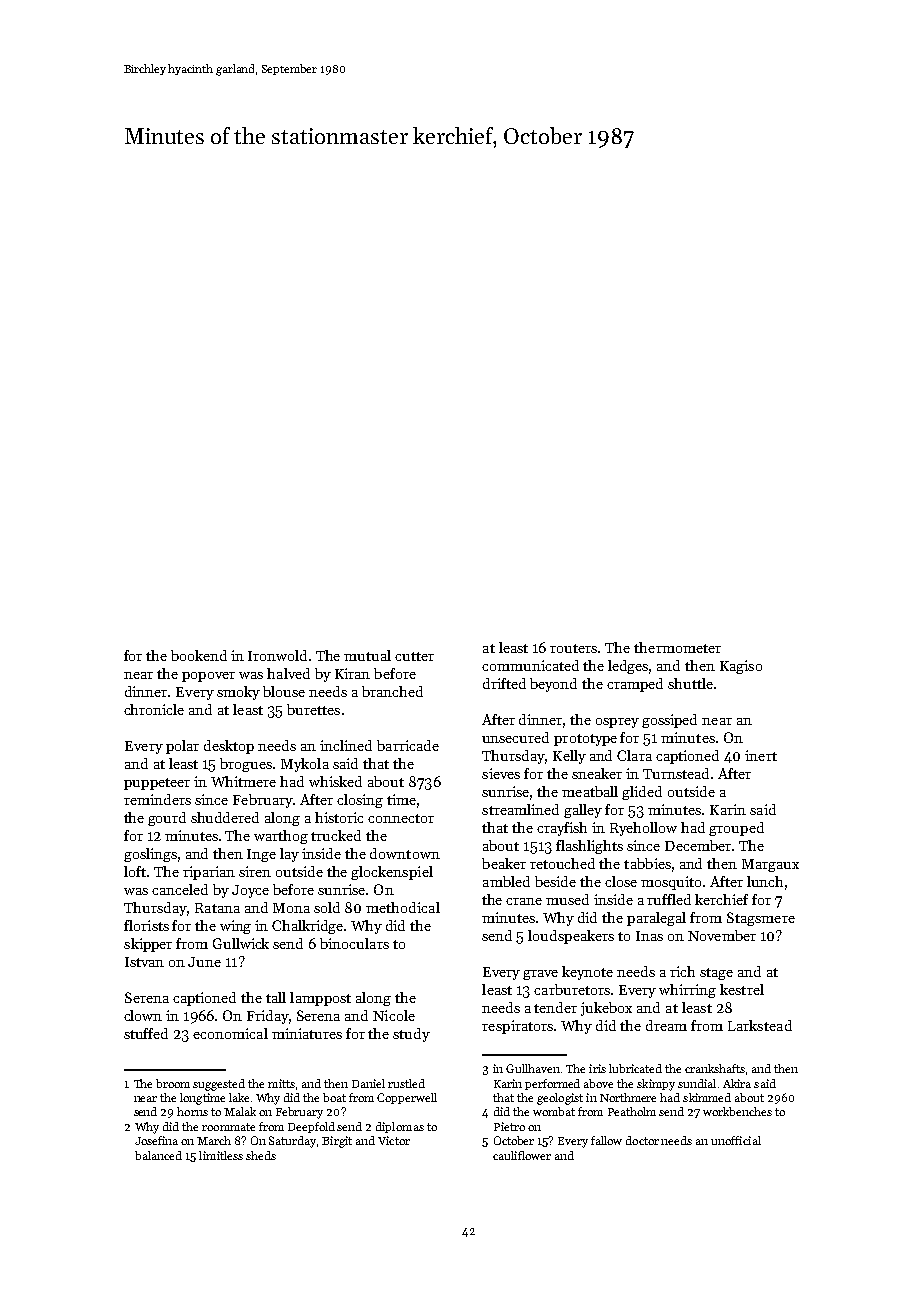 The image size is (924, 1311). I want to click on smoky, so click(238, 693).
